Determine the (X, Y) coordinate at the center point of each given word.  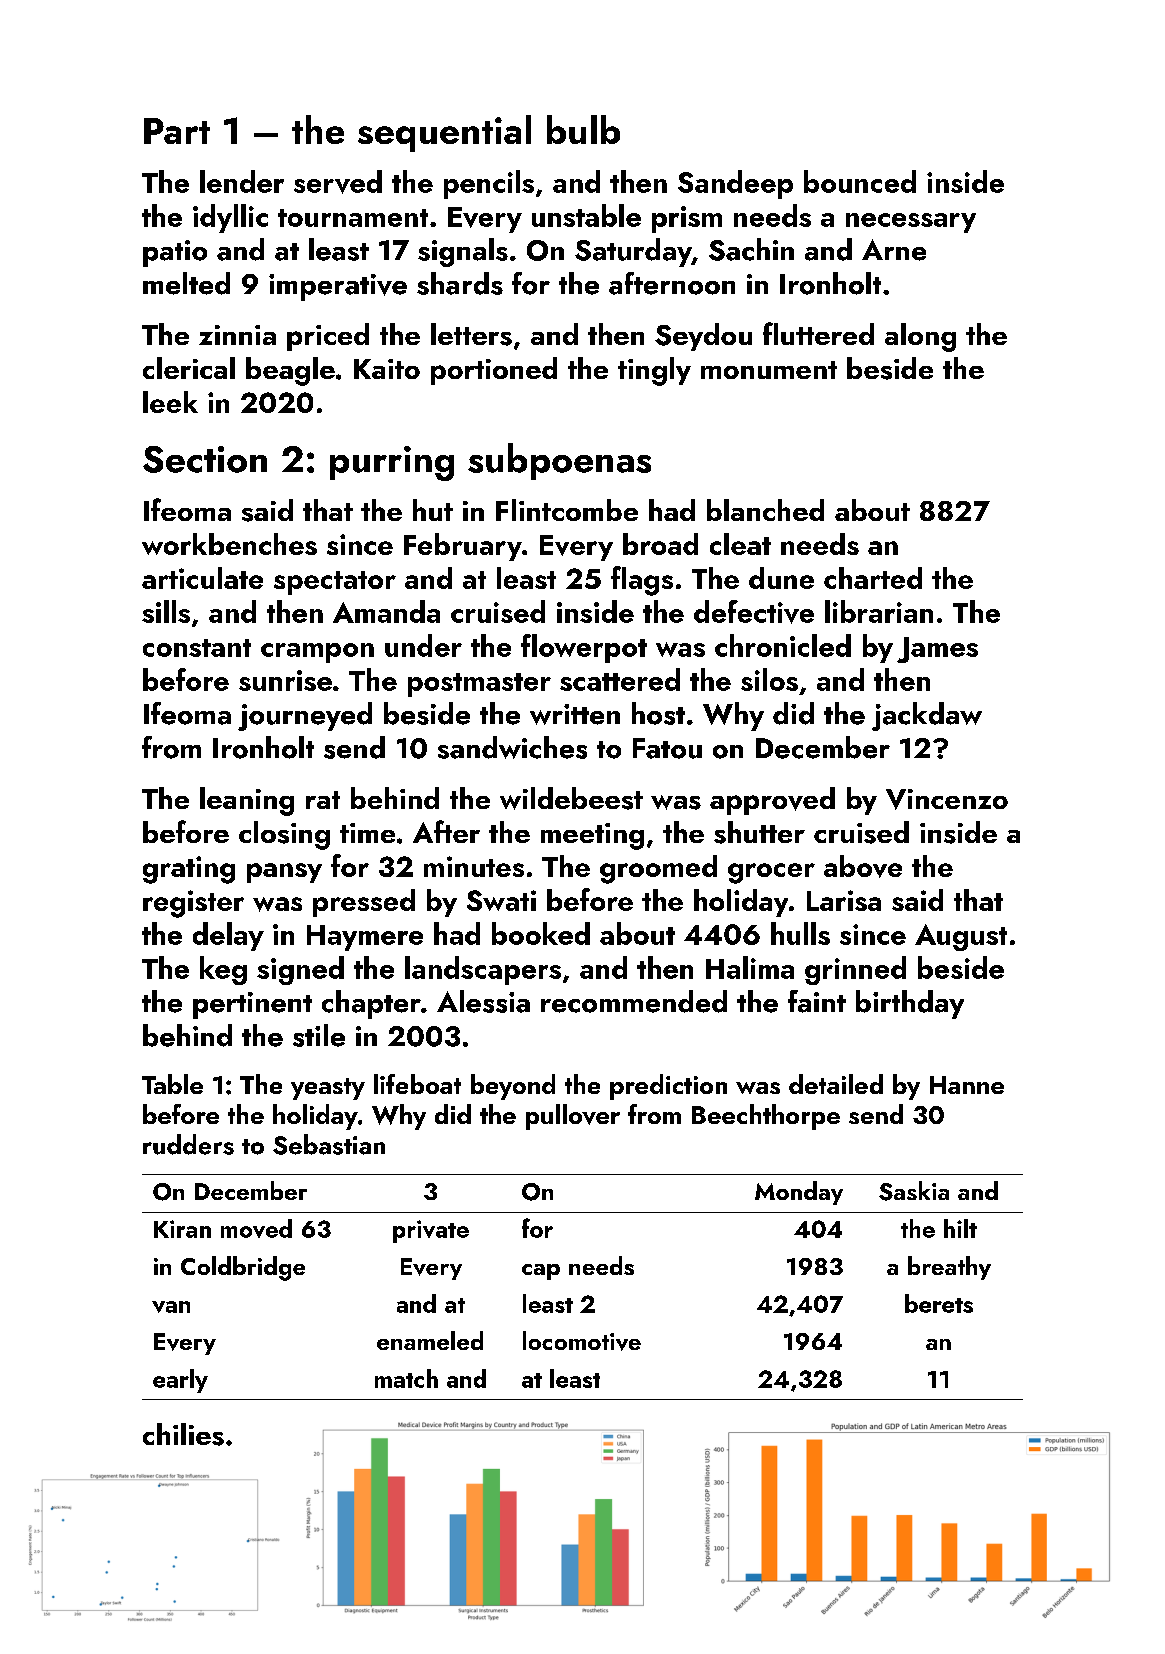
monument (769, 370)
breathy (949, 1268)
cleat (740, 544)
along (920, 337)
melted (186, 283)
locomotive (582, 1341)
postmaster (479, 685)
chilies (183, 1434)
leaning (247, 801)
